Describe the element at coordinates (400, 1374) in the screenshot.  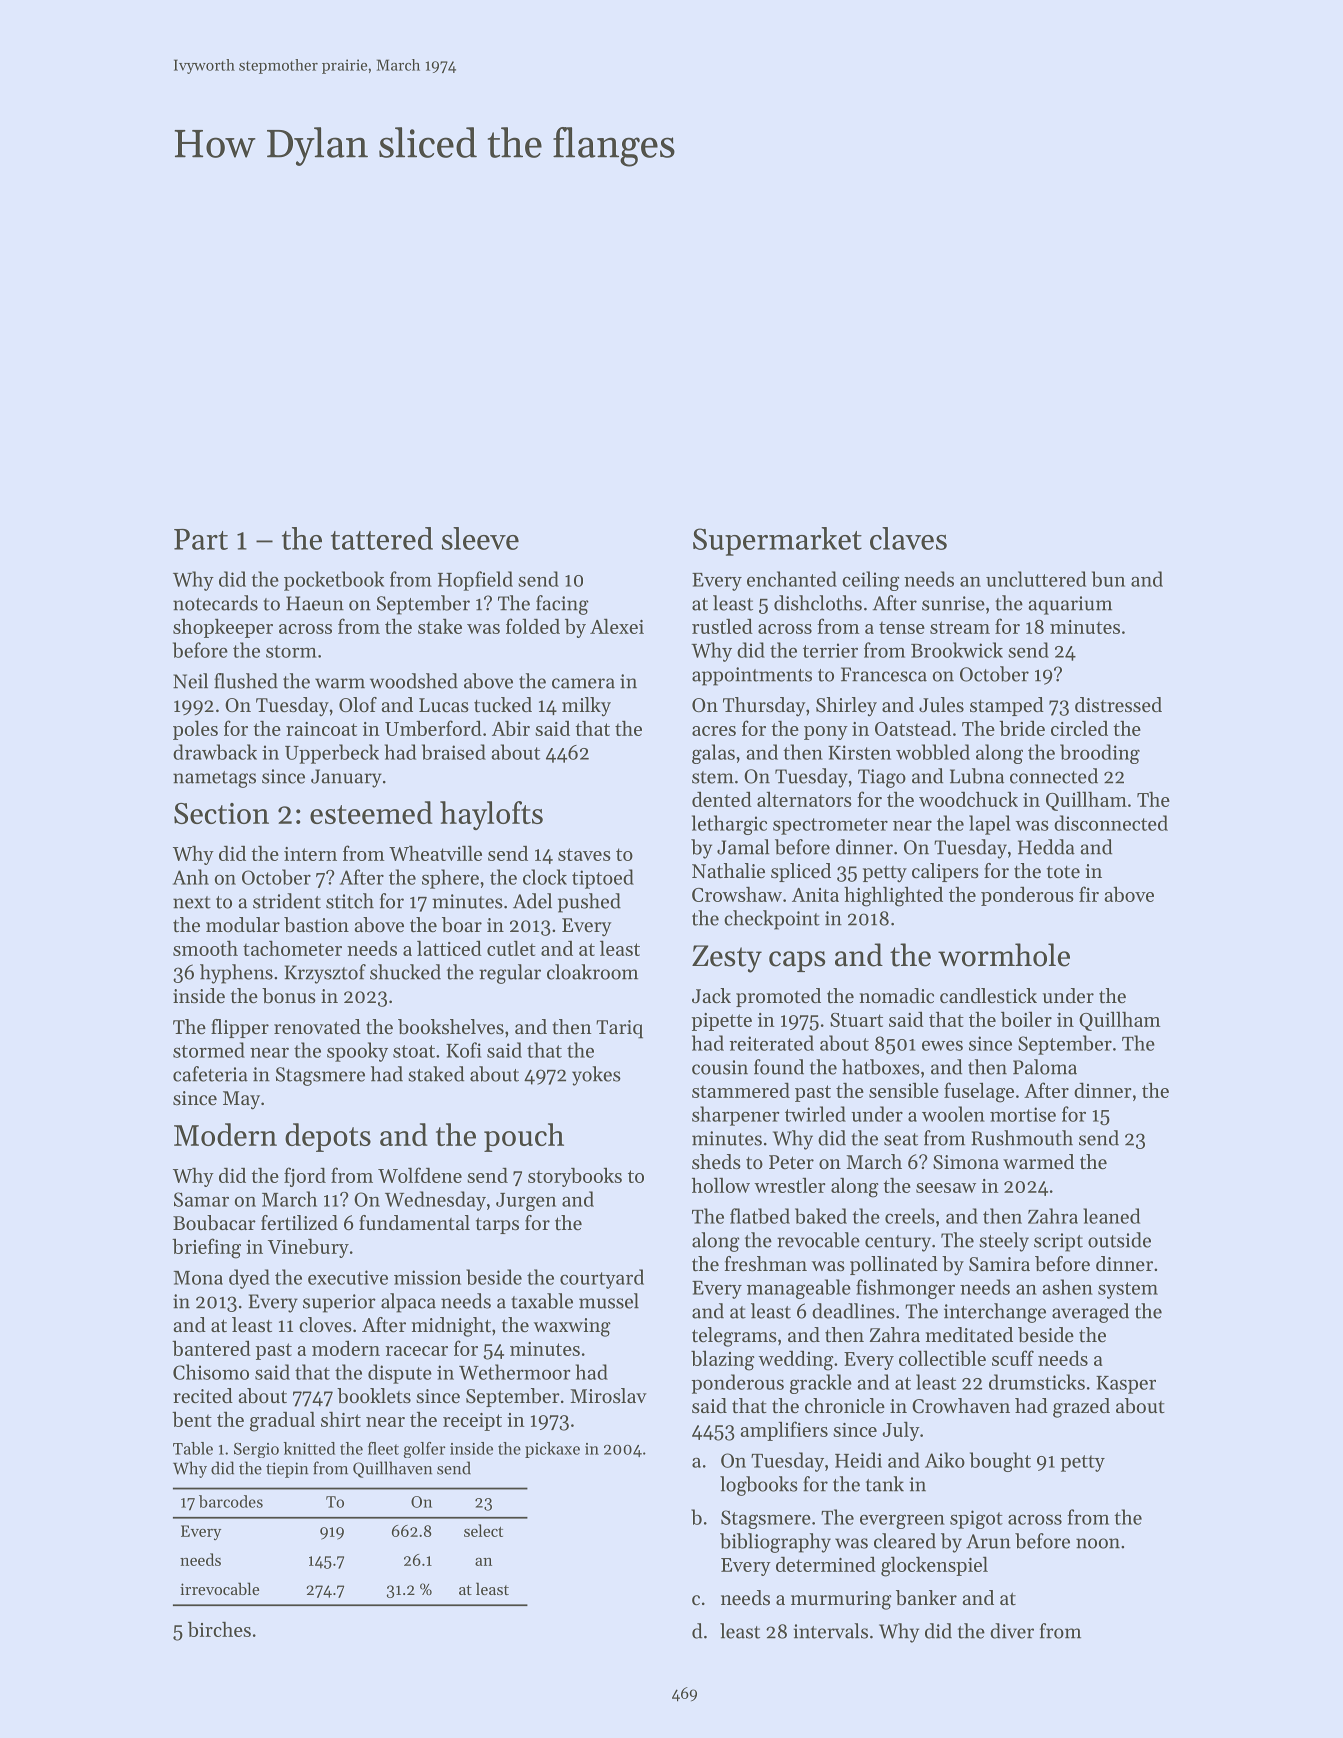
I see `dispute` at that location.
